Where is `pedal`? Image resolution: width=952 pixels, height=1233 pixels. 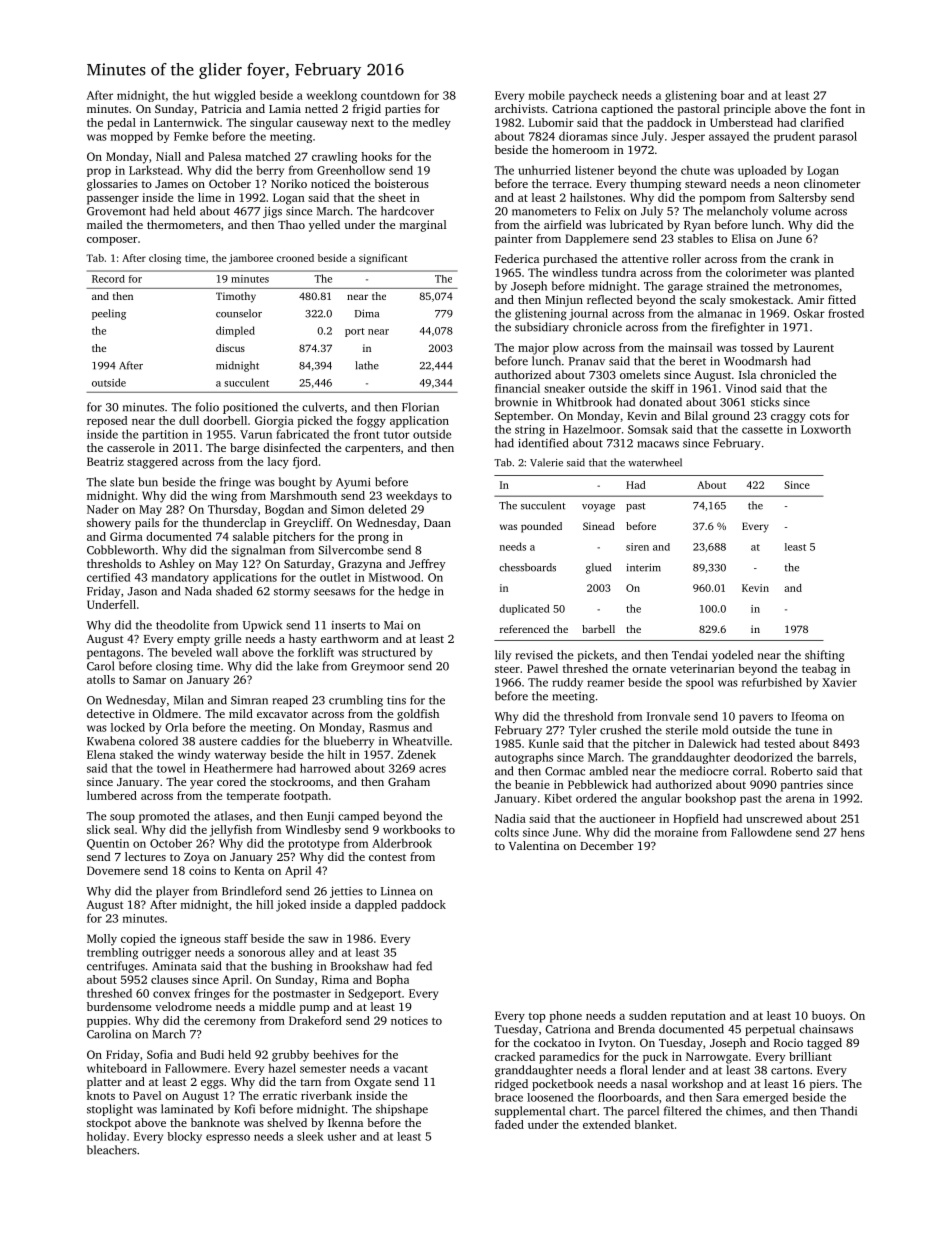 pedal is located at coordinates (121, 124).
